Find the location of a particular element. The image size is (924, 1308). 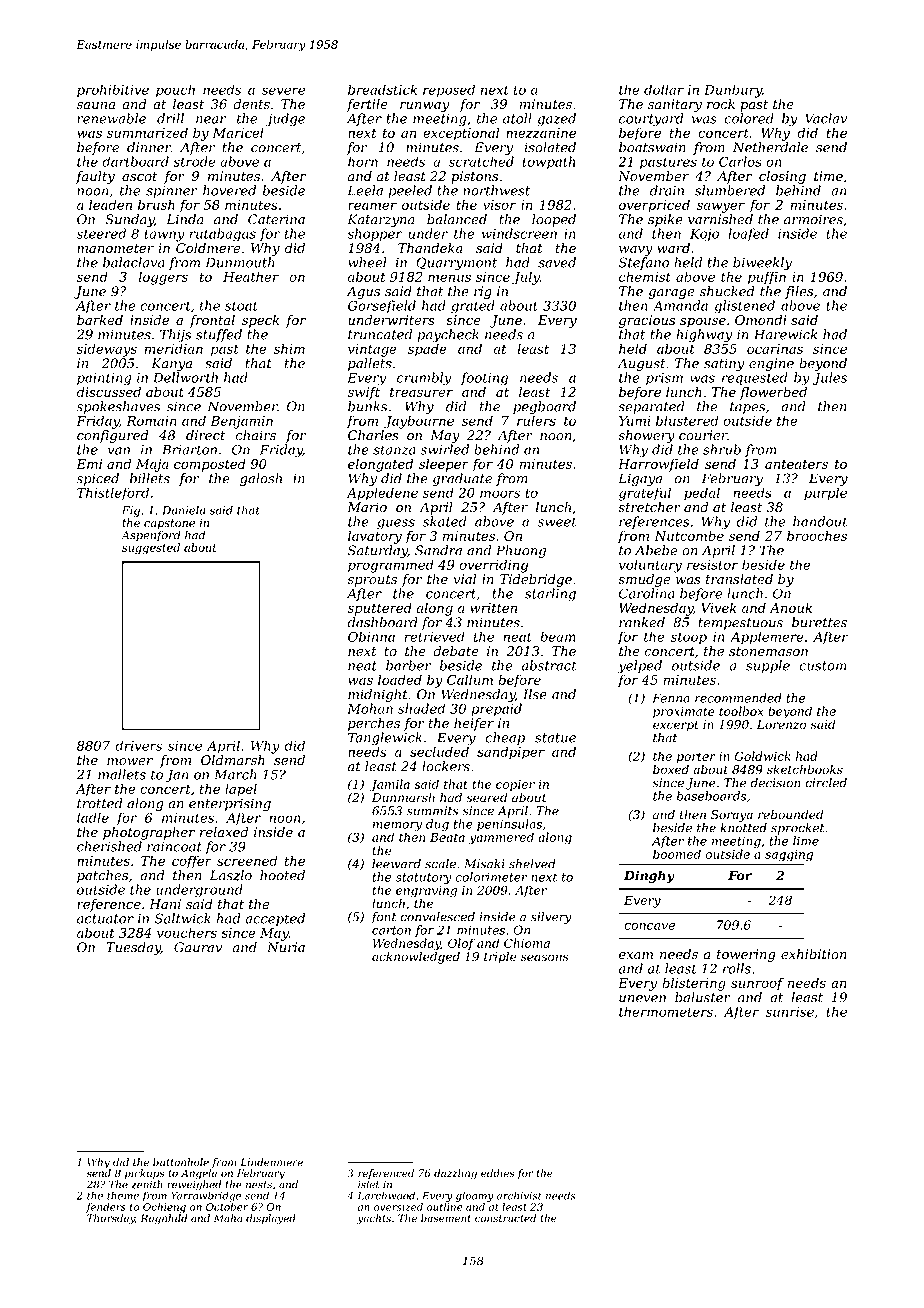

brooches is located at coordinates (817, 535).
